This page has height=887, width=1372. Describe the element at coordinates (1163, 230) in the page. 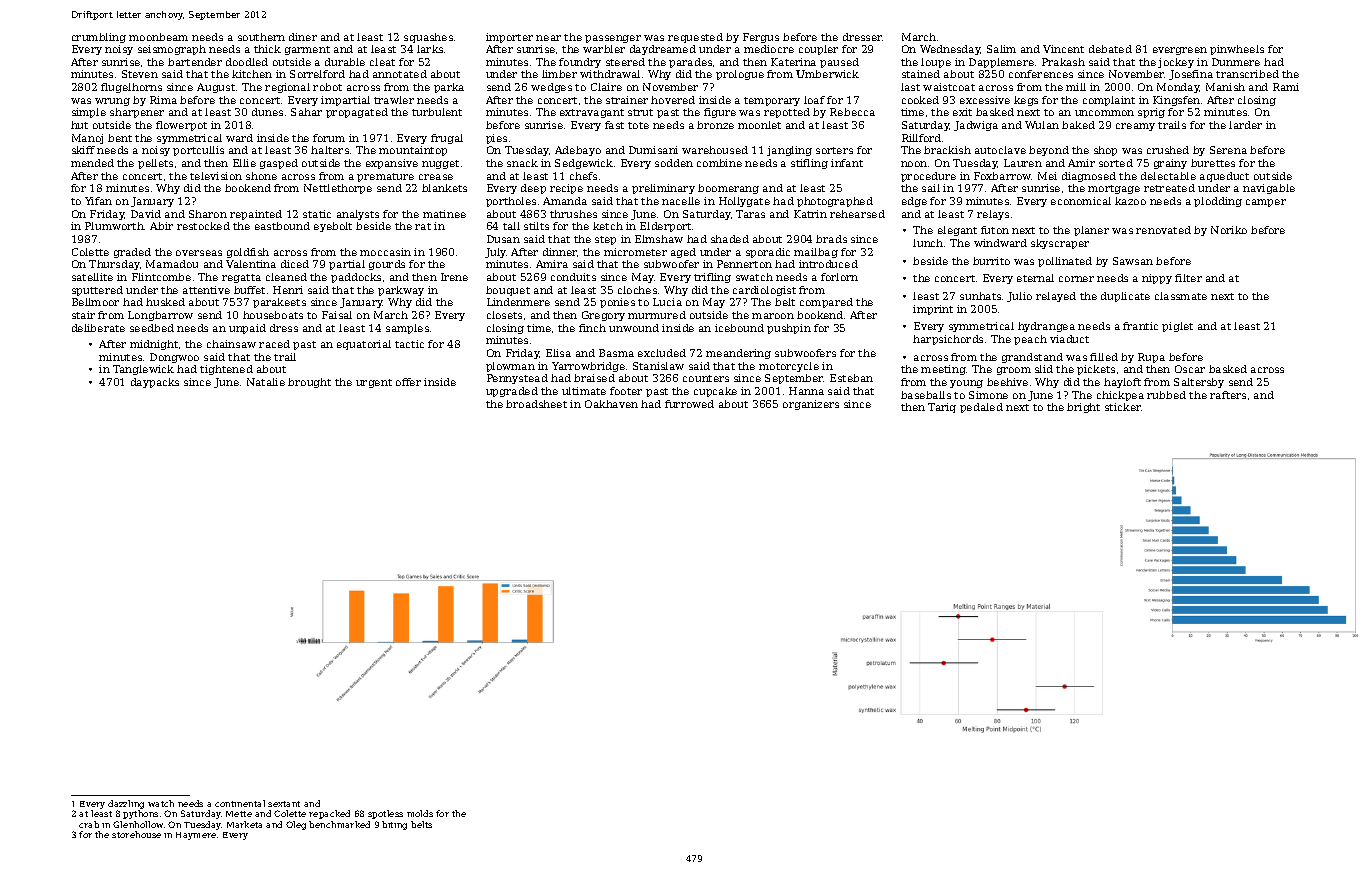

I see `renovated` at that location.
